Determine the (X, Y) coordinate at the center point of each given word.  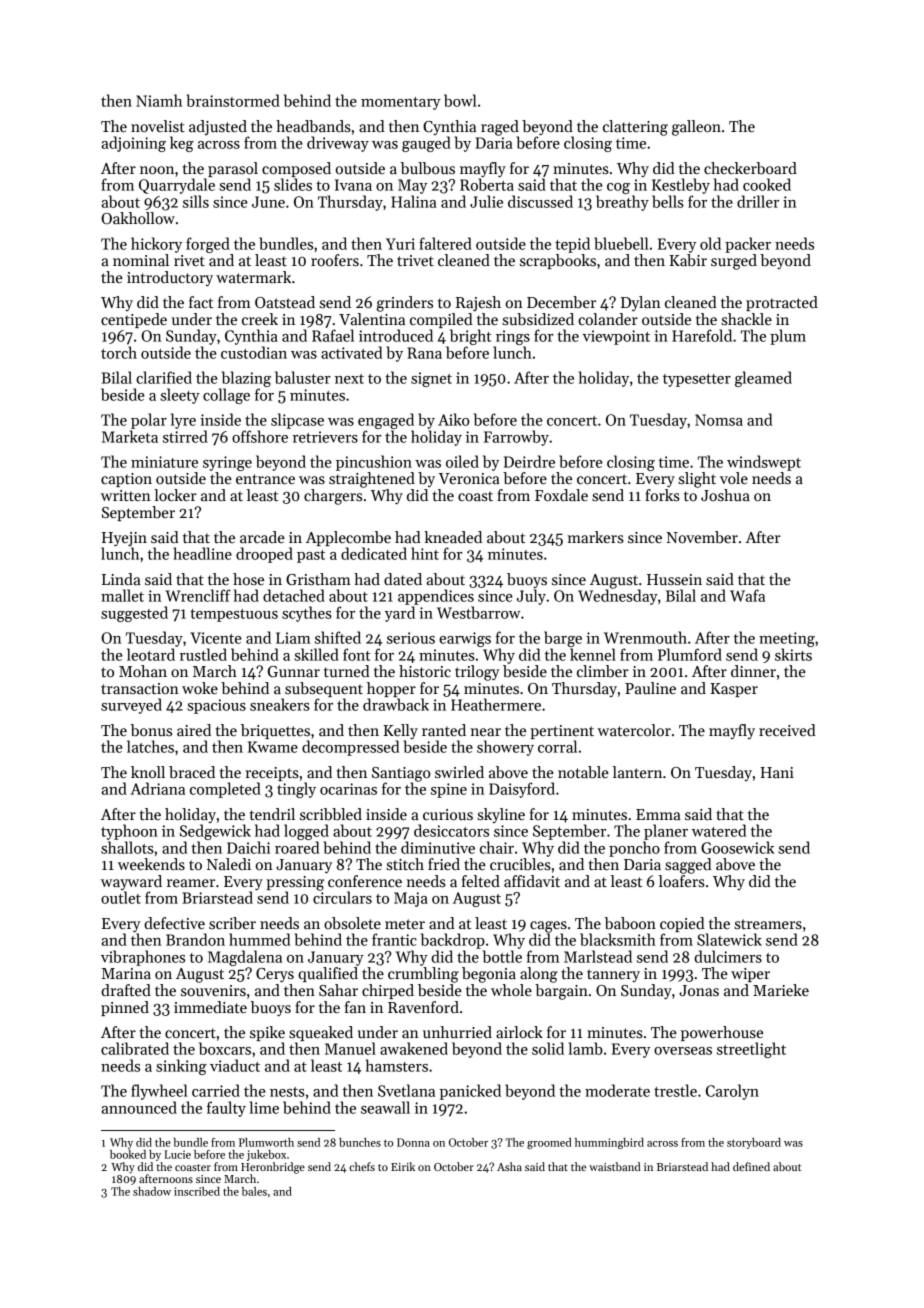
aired (194, 730)
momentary (401, 103)
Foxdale (561, 495)
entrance (265, 479)
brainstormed (233, 100)
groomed (549, 1143)
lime (264, 1107)
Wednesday (618, 597)
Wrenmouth (645, 637)
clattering (635, 128)
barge (563, 639)
